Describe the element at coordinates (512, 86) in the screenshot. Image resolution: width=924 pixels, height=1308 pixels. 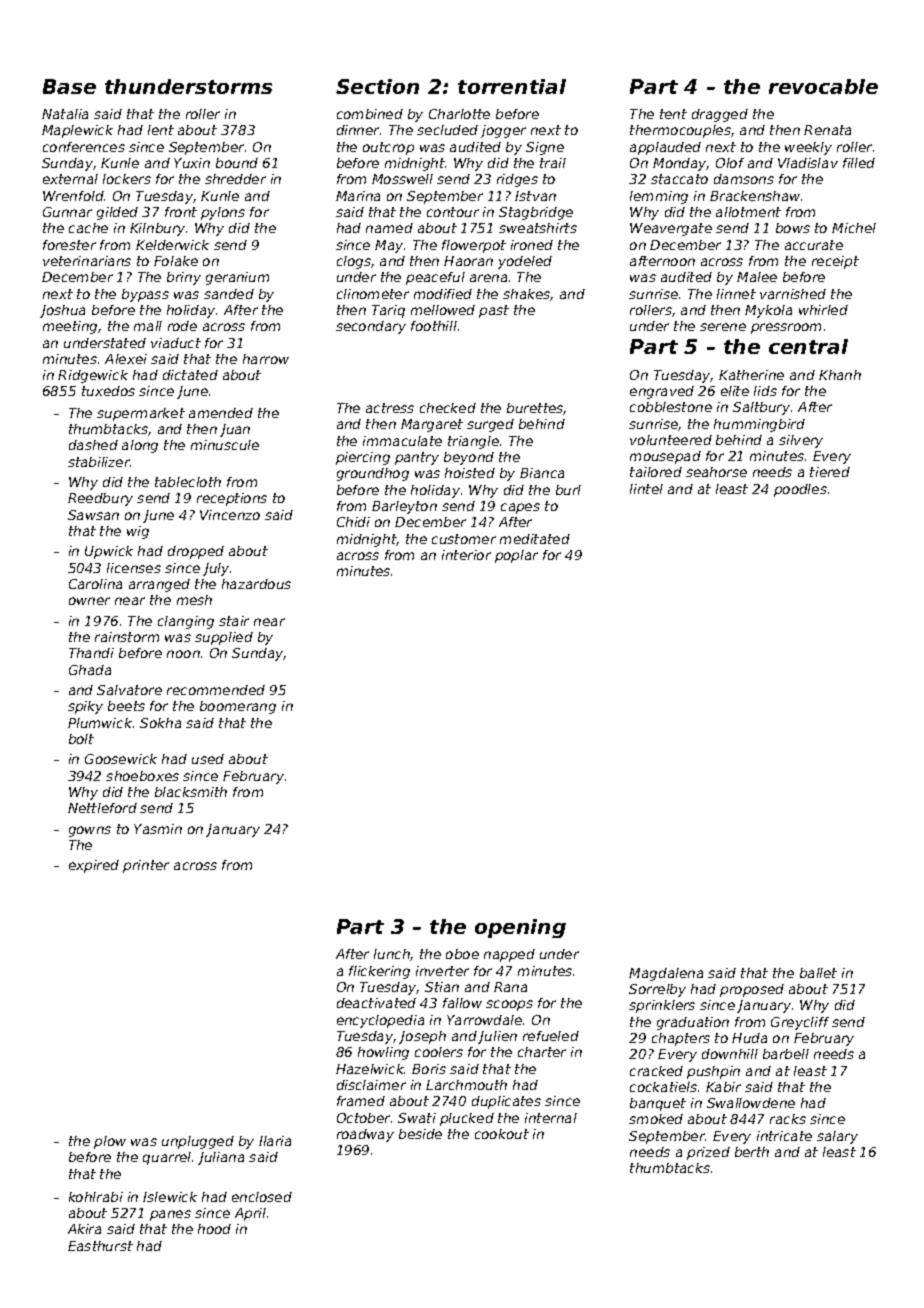
I see `torrential` at that location.
